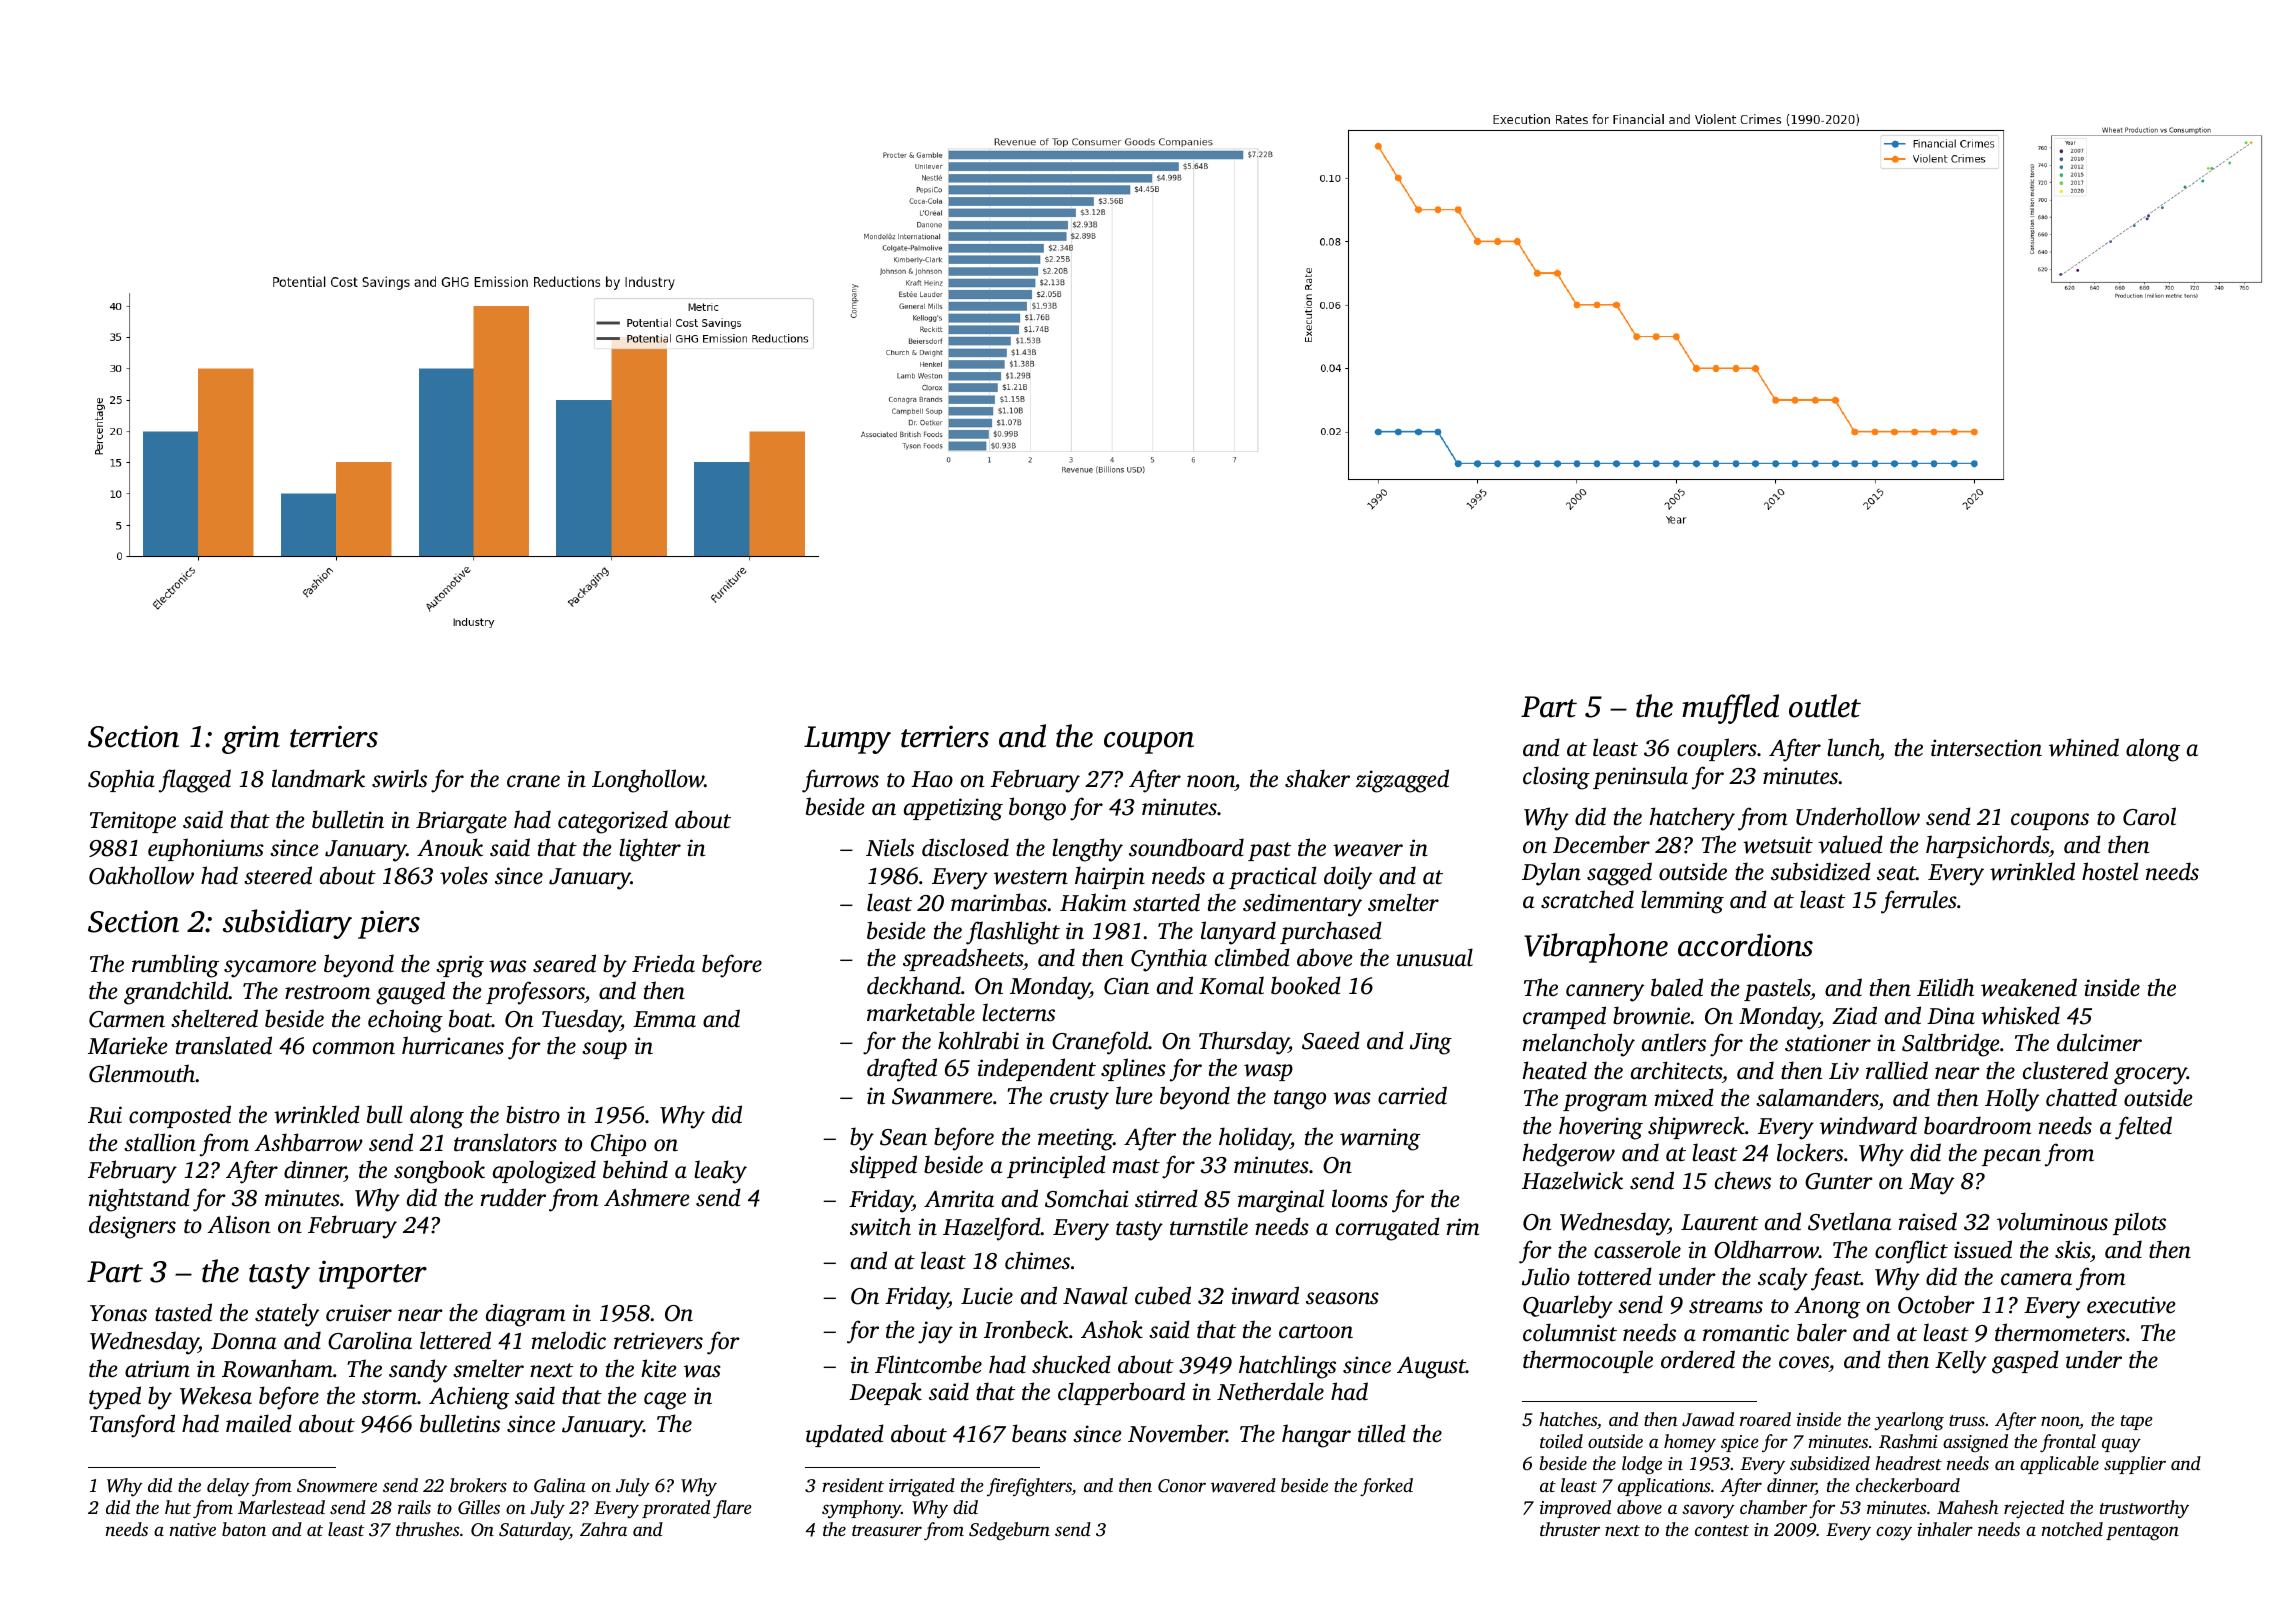 This screenshot has width=2289, height=1619. I want to click on treasurer, so click(887, 1530).
